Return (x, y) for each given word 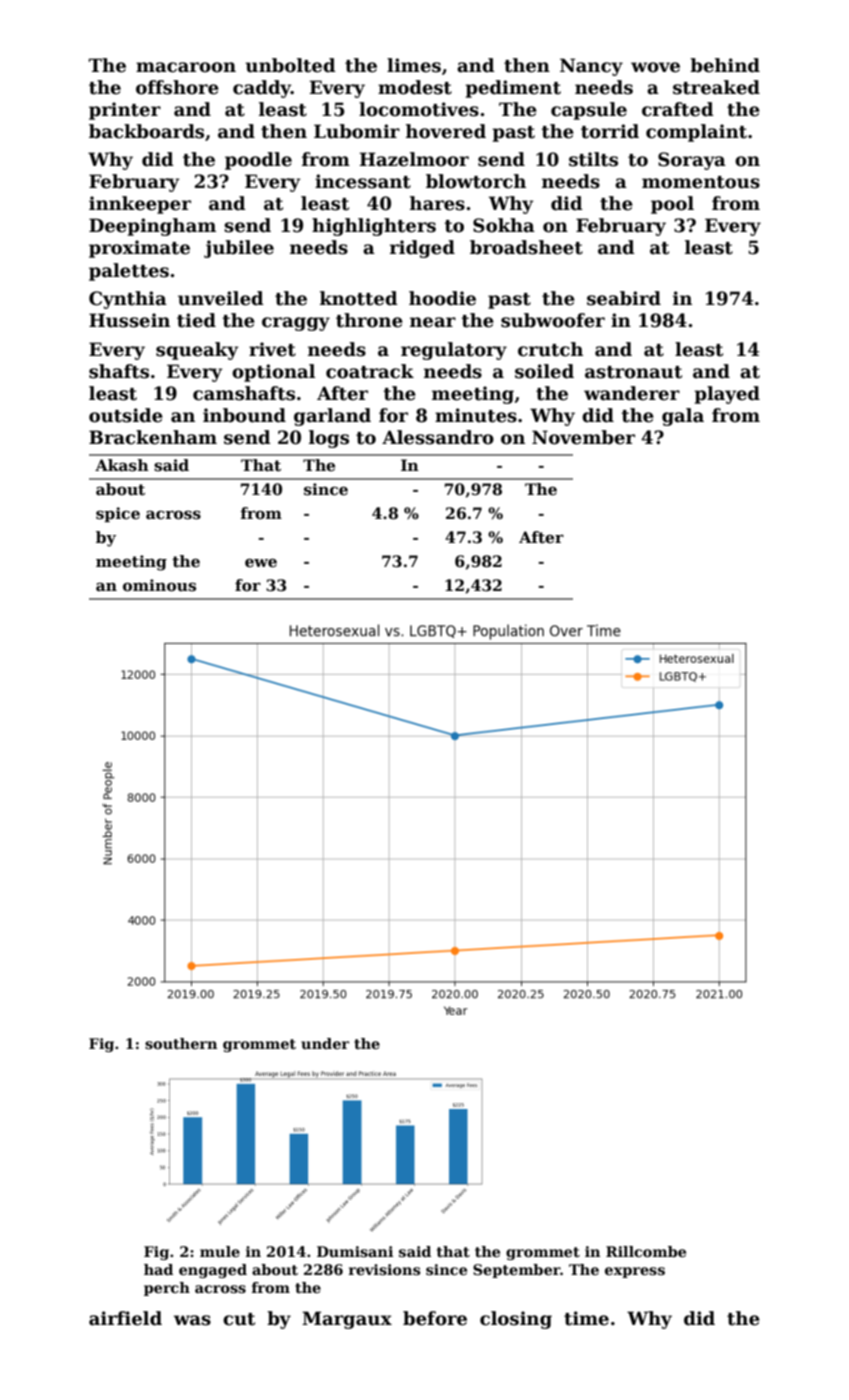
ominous (159, 585)
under (325, 1043)
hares (437, 203)
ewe (261, 563)
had (158, 1269)
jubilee (239, 249)
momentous (701, 182)
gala (683, 417)
